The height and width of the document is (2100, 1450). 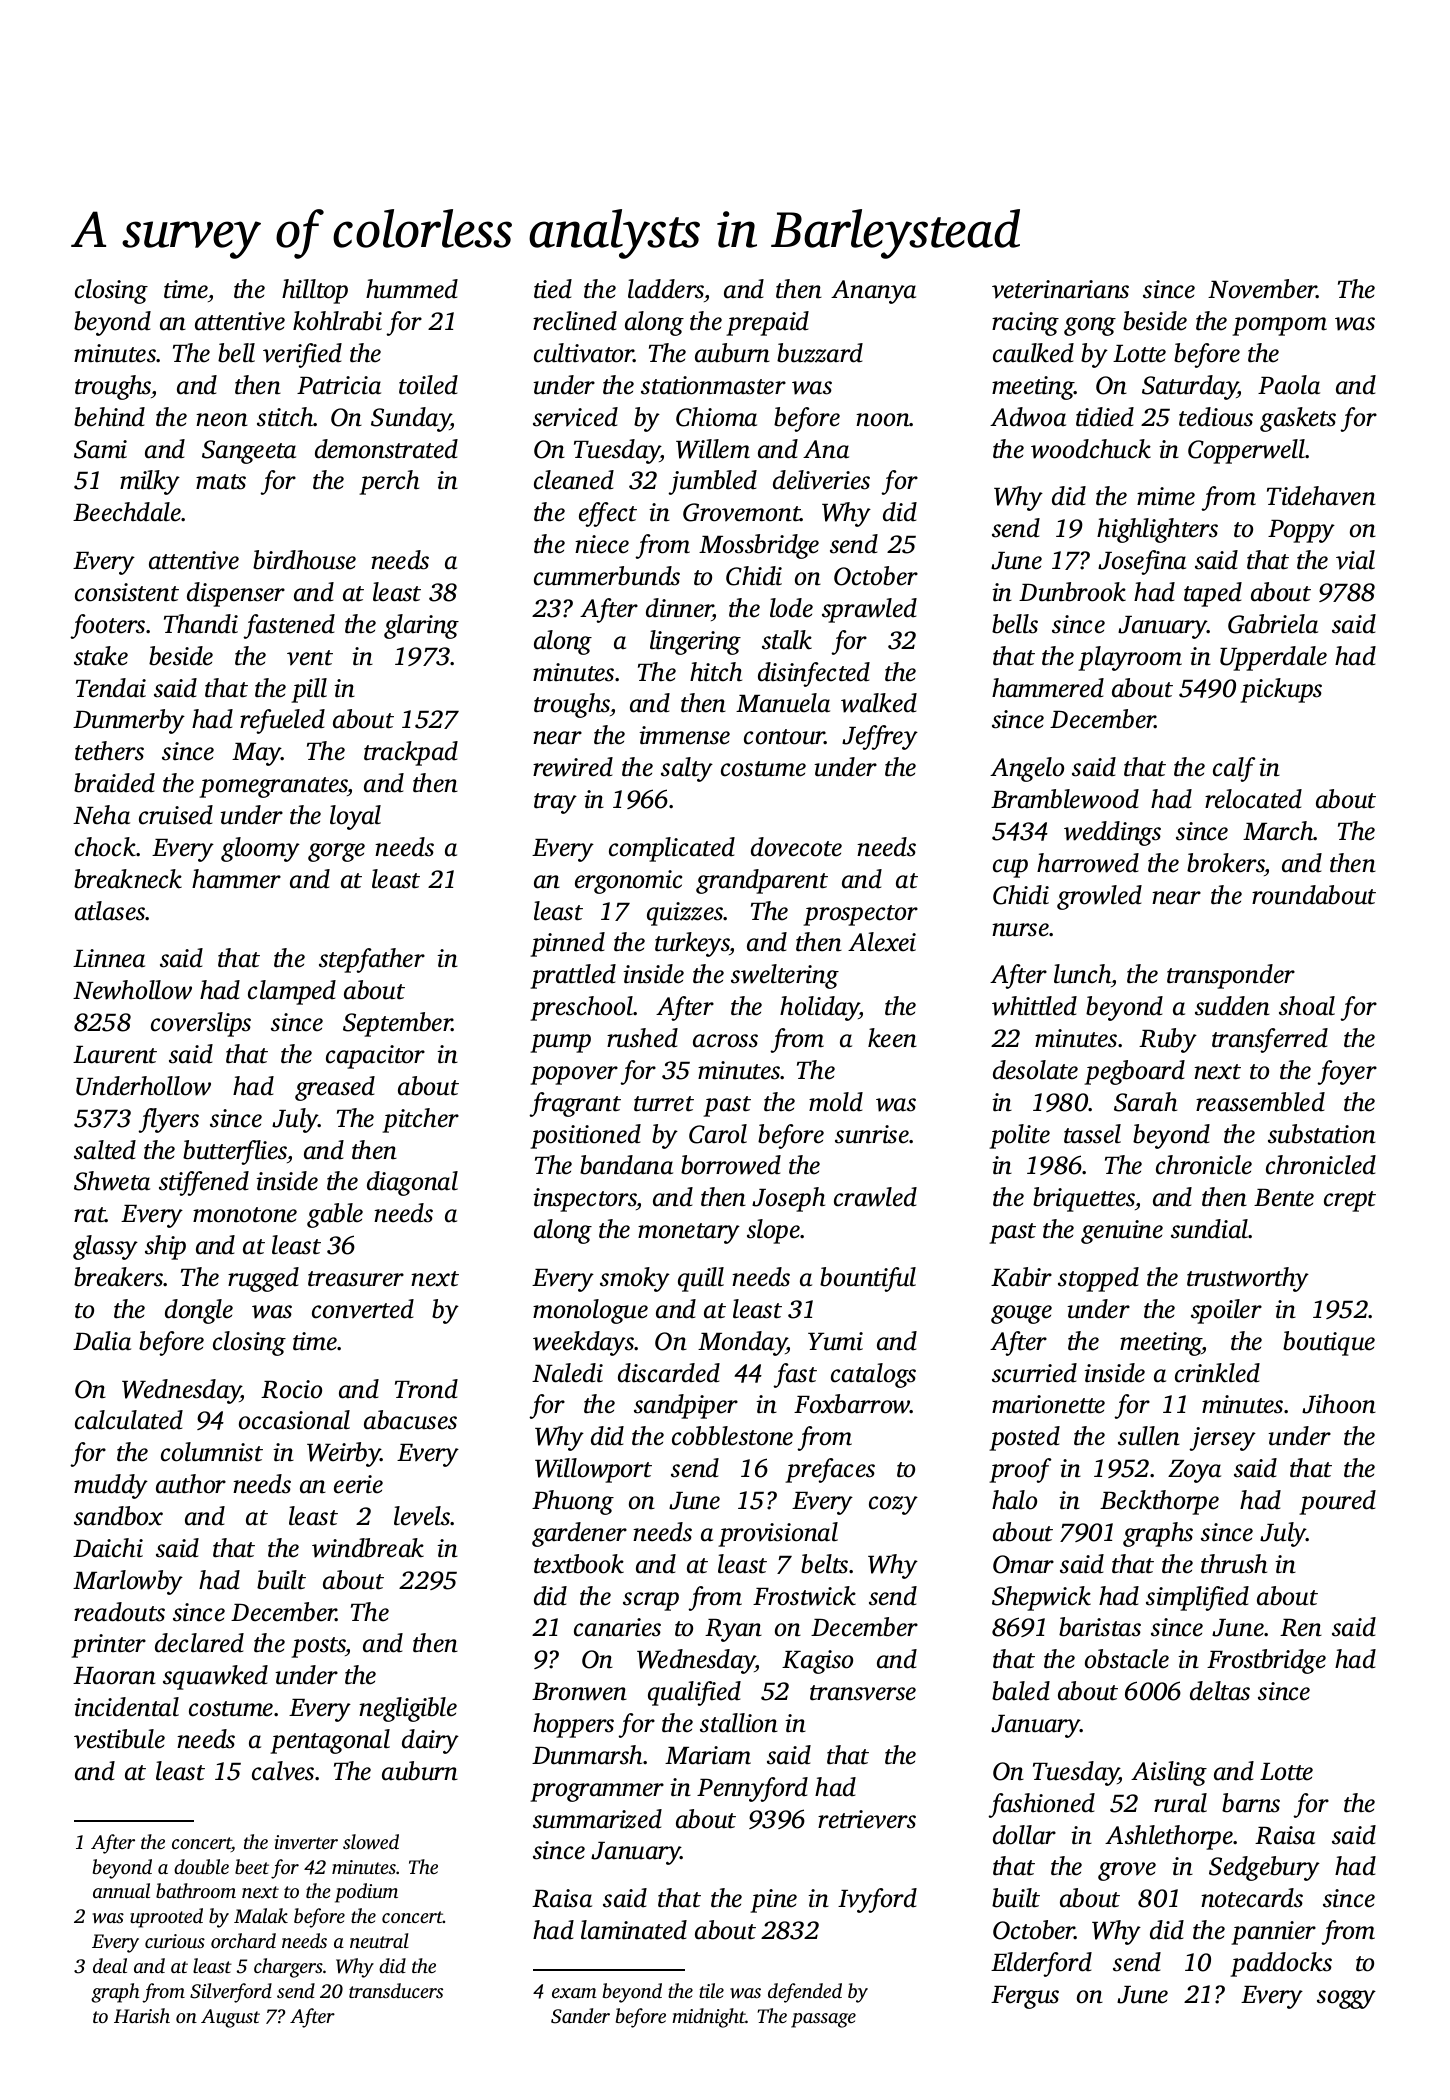 What do you see at coordinates (873, 292) in the document?
I see `Ananya` at bounding box center [873, 292].
